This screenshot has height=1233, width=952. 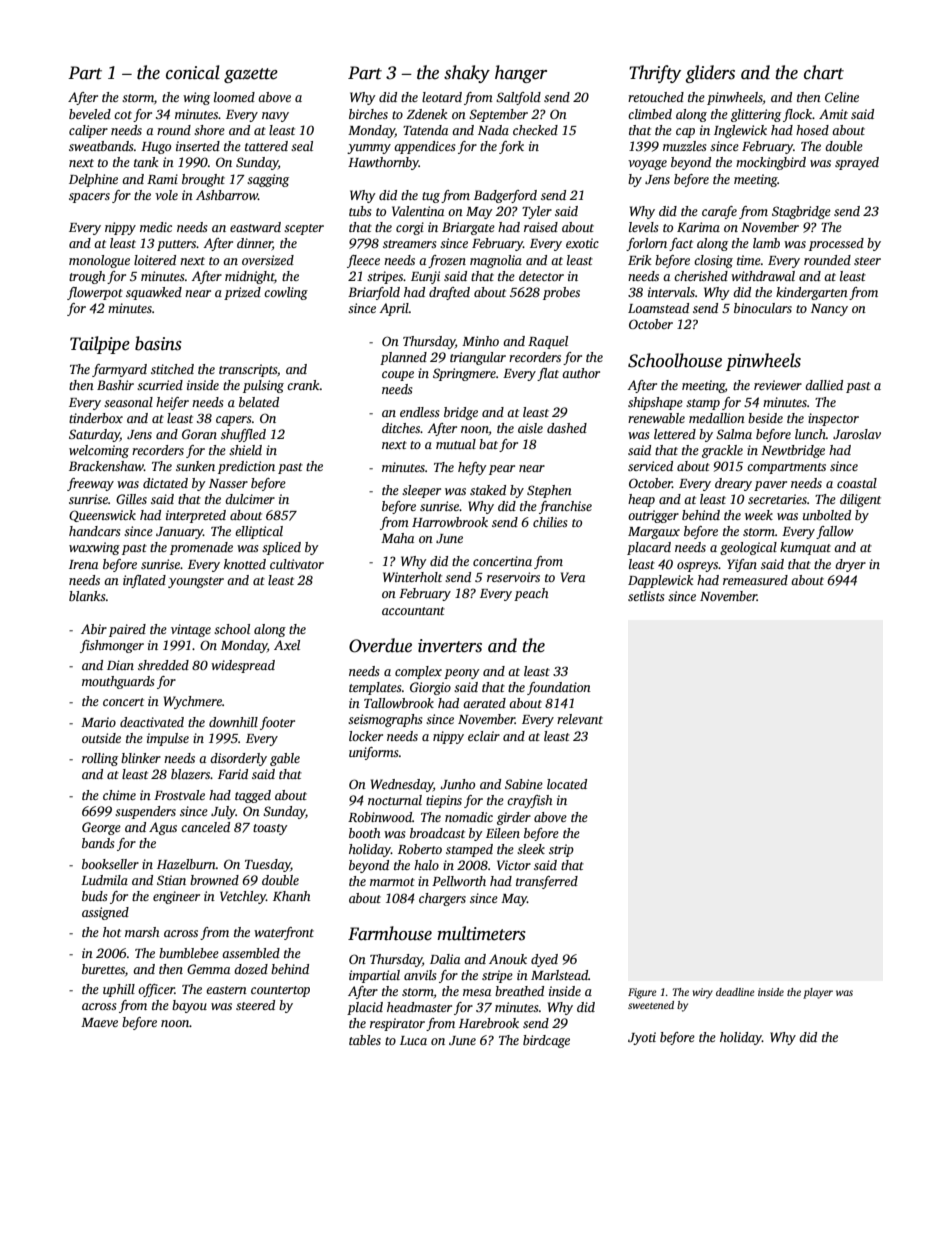 I want to click on player, so click(x=818, y=993).
